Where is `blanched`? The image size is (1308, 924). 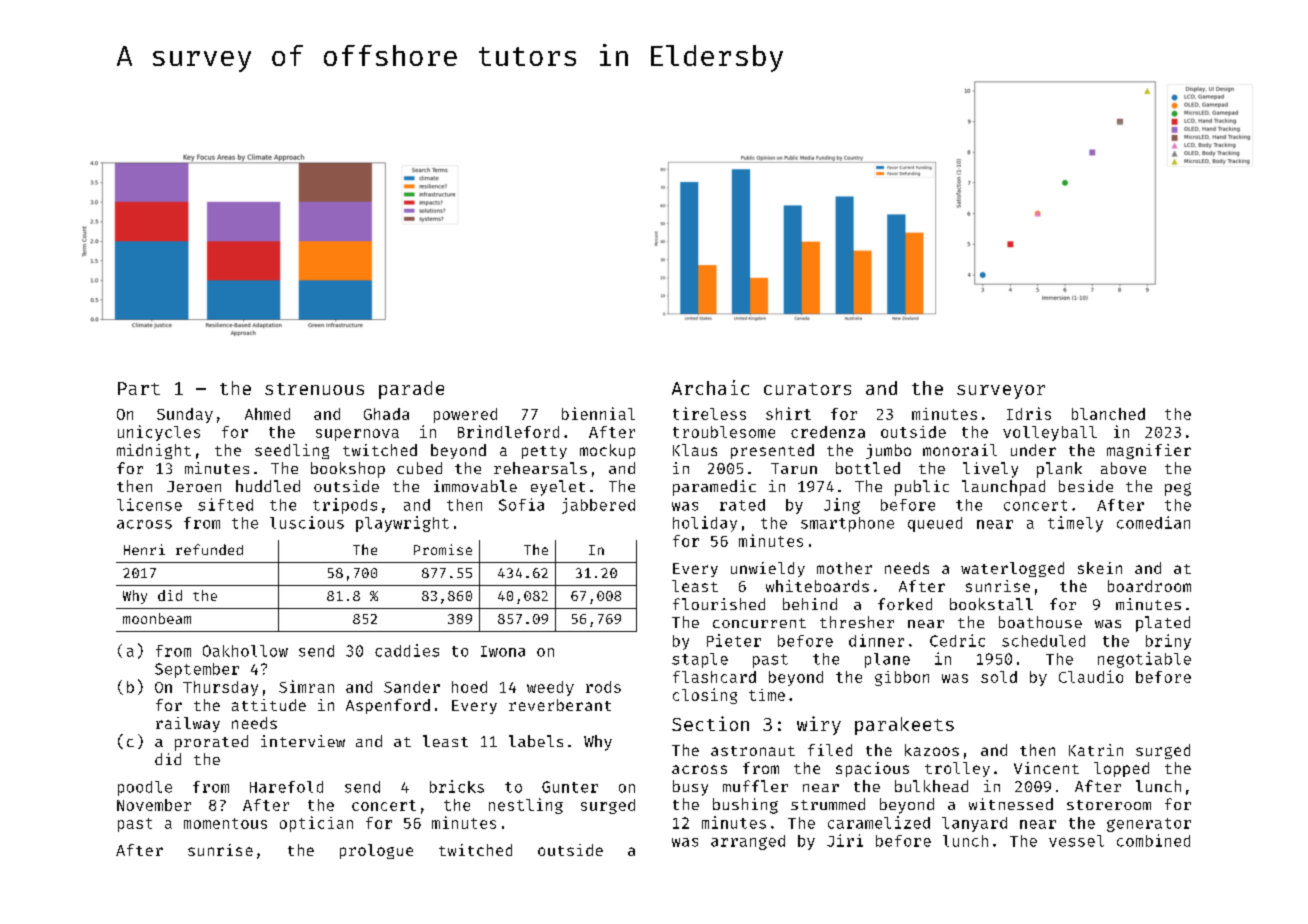 blanched is located at coordinates (1108, 414).
